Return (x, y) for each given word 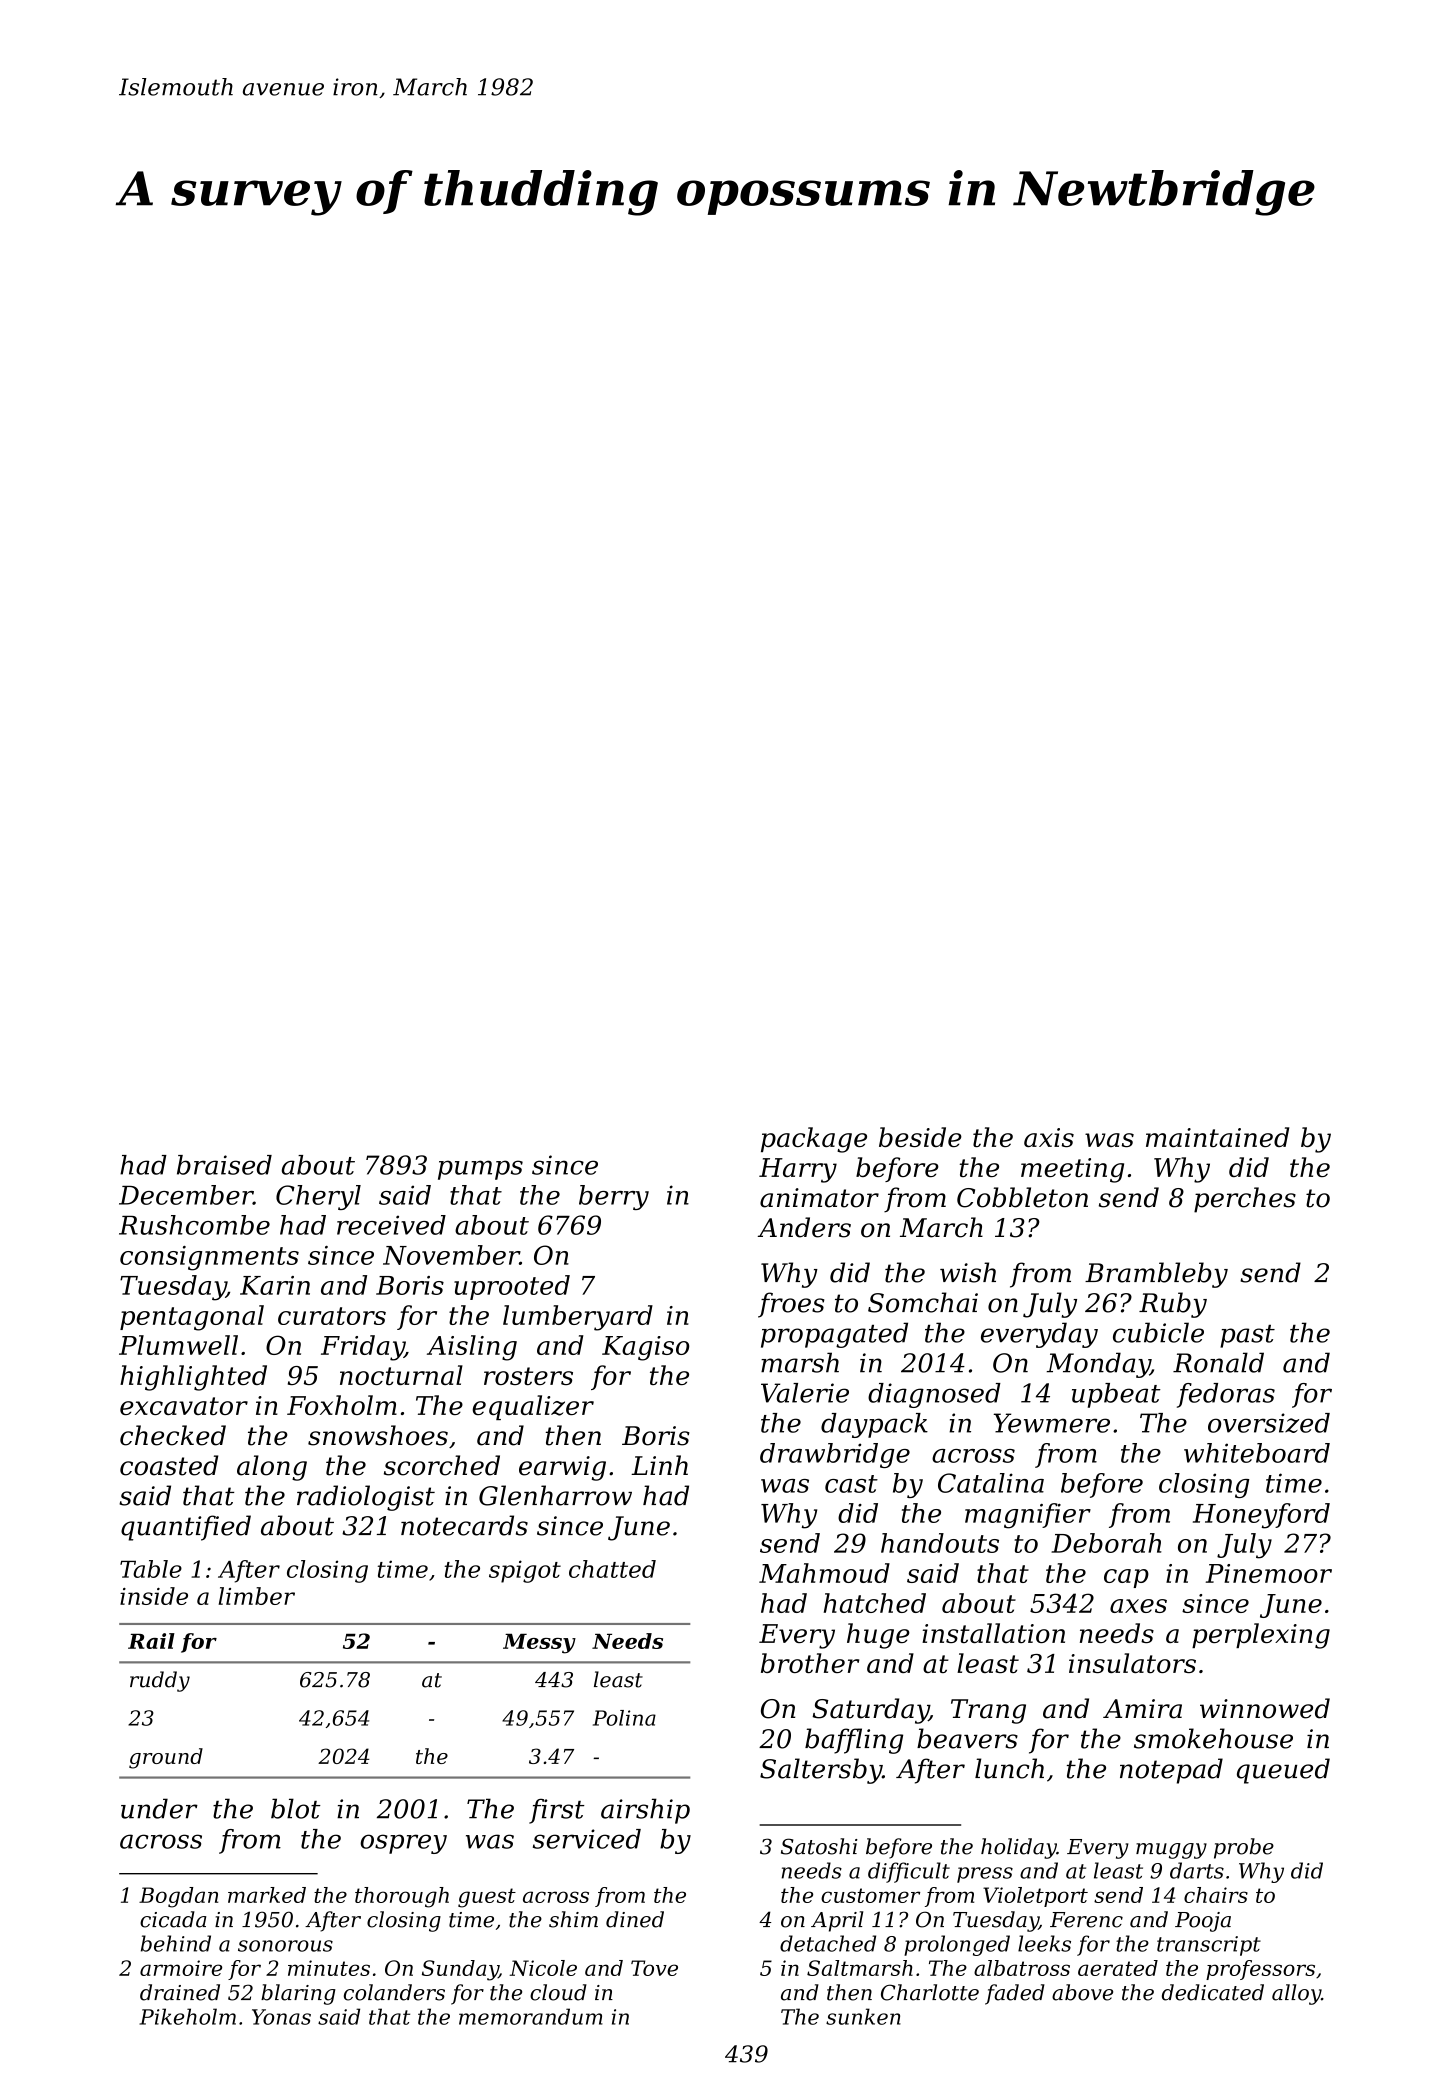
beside (920, 1137)
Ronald (1218, 1362)
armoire (181, 1968)
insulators (1132, 1663)
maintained (1217, 1137)
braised (224, 1165)
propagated (834, 1335)
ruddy (160, 1681)
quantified (186, 1528)
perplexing (1261, 1636)
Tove (654, 1968)
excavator (184, 1406)
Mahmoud (824, 1573)
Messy (539, 1644)
